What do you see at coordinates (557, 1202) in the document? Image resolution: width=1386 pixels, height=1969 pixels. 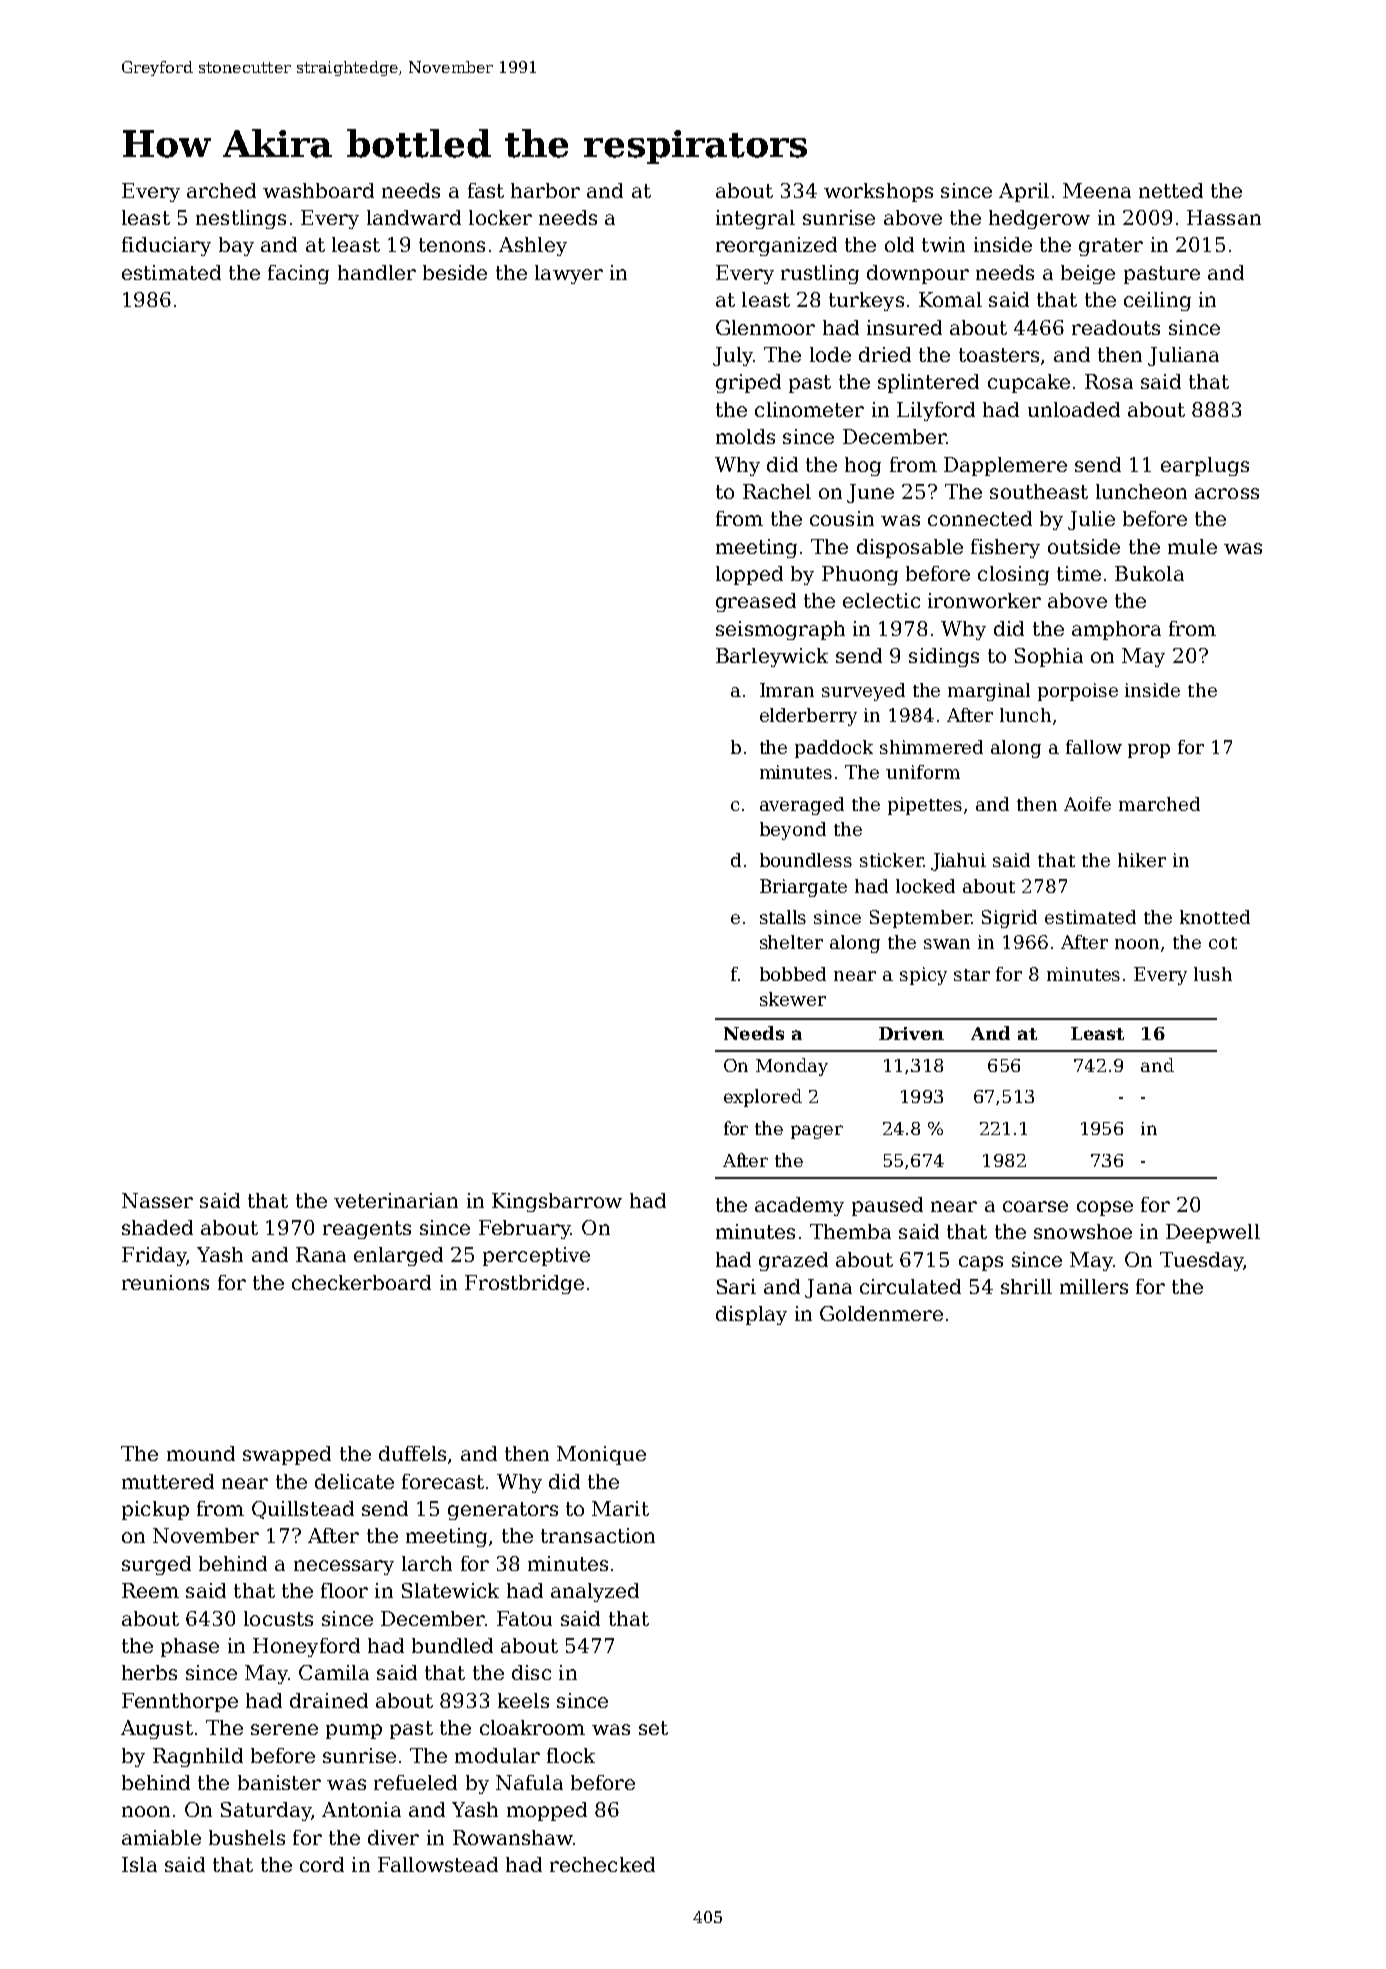 I see `Kingsbarrow` at bounding box center [557, 1202].
